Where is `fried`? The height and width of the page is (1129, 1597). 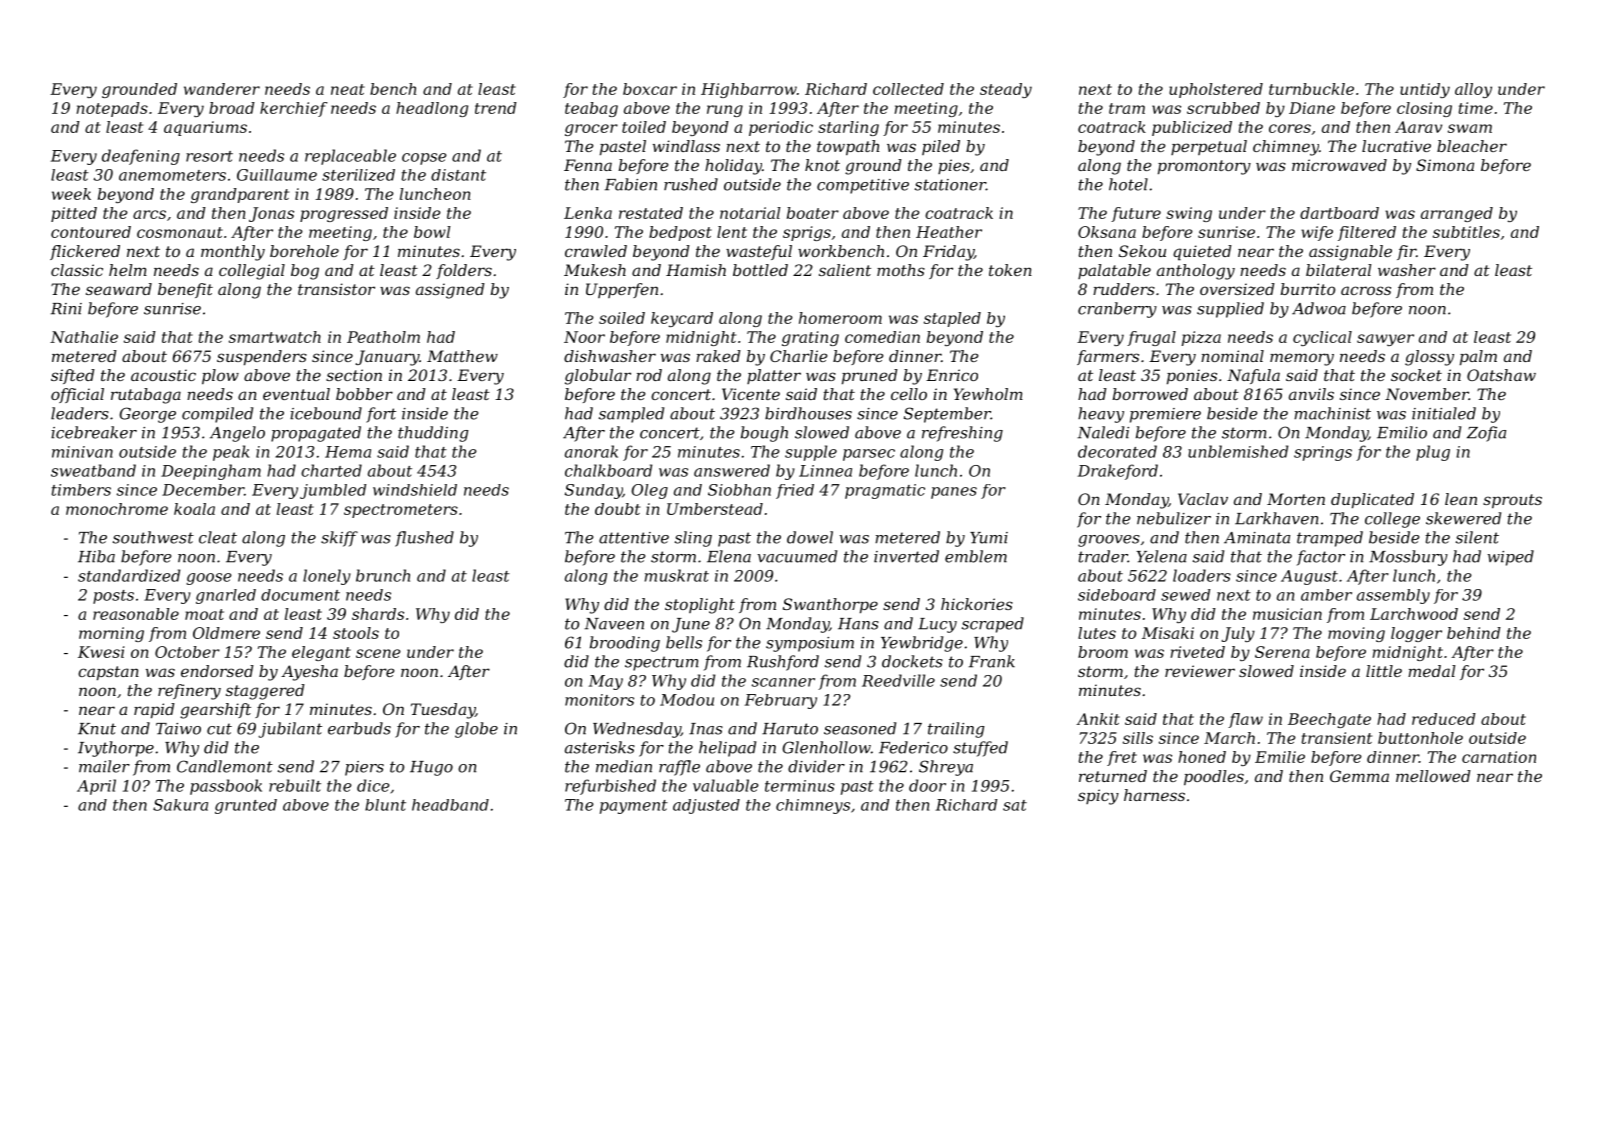
fried is located at coordinates (795, 491).
